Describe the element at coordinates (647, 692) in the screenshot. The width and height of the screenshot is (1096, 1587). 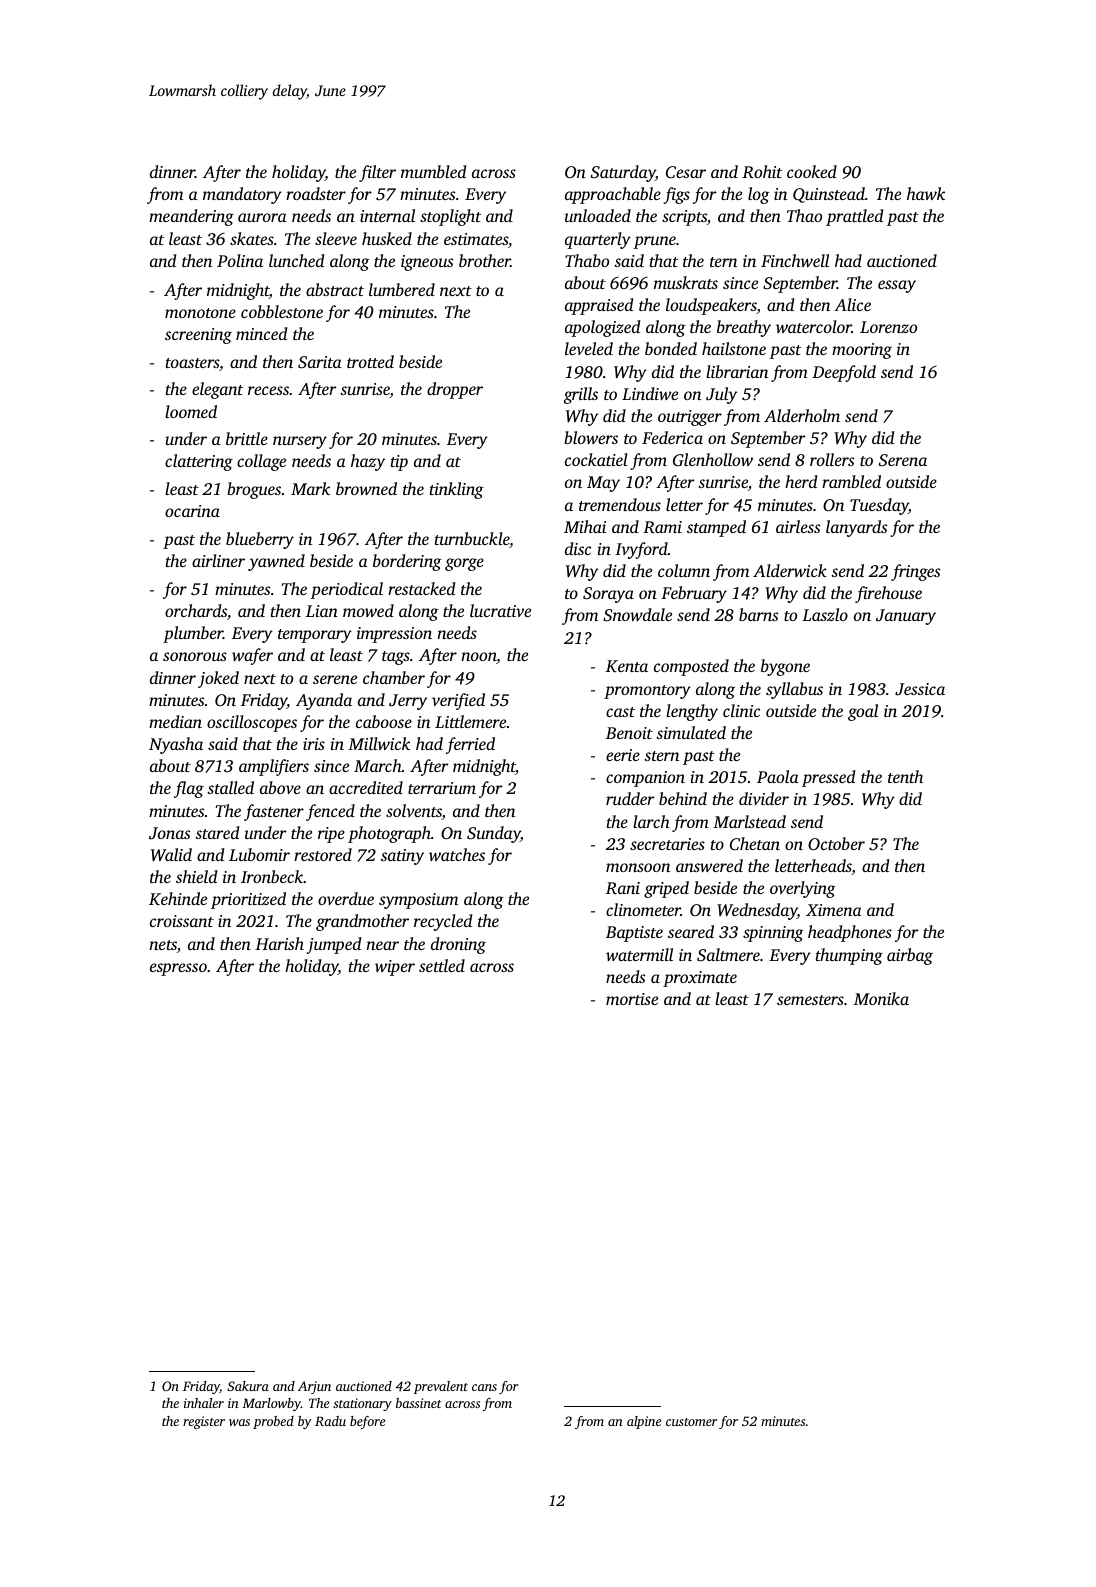
I see `promontory` at that location.
